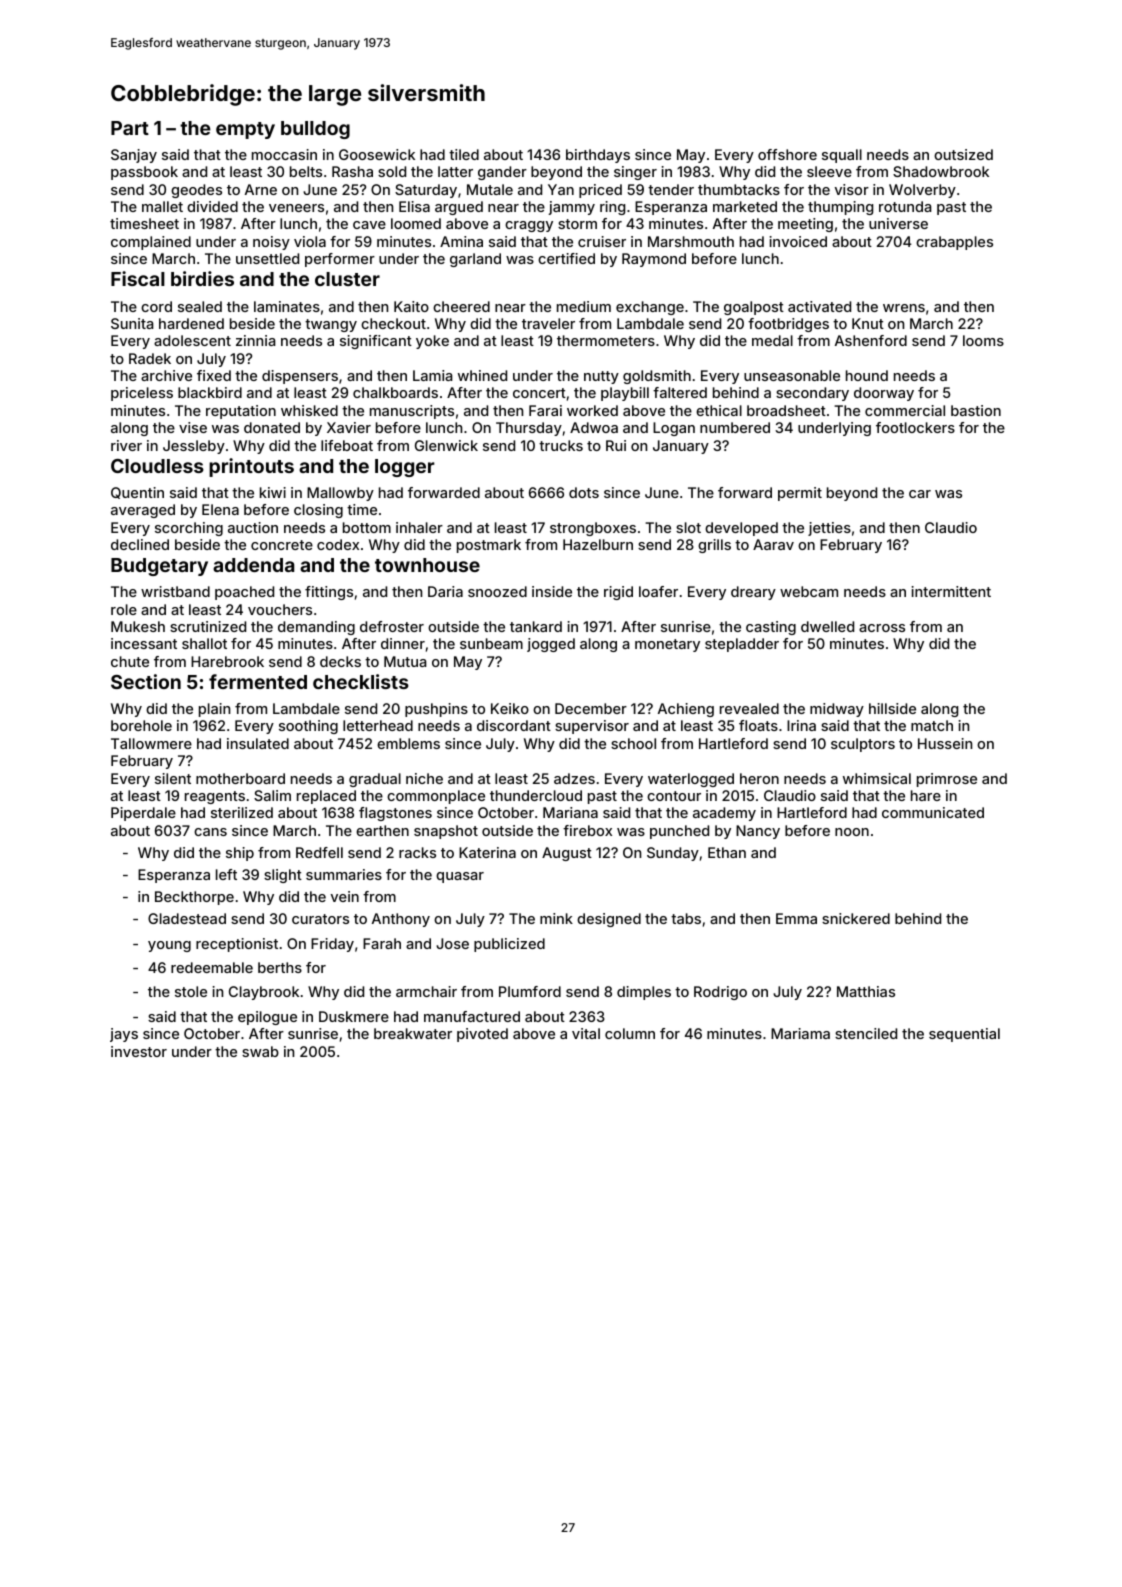 This image has height=1587, width=1122. Describe the element at coordinates (464, 154) in the image. I see `tiled` at that location.
